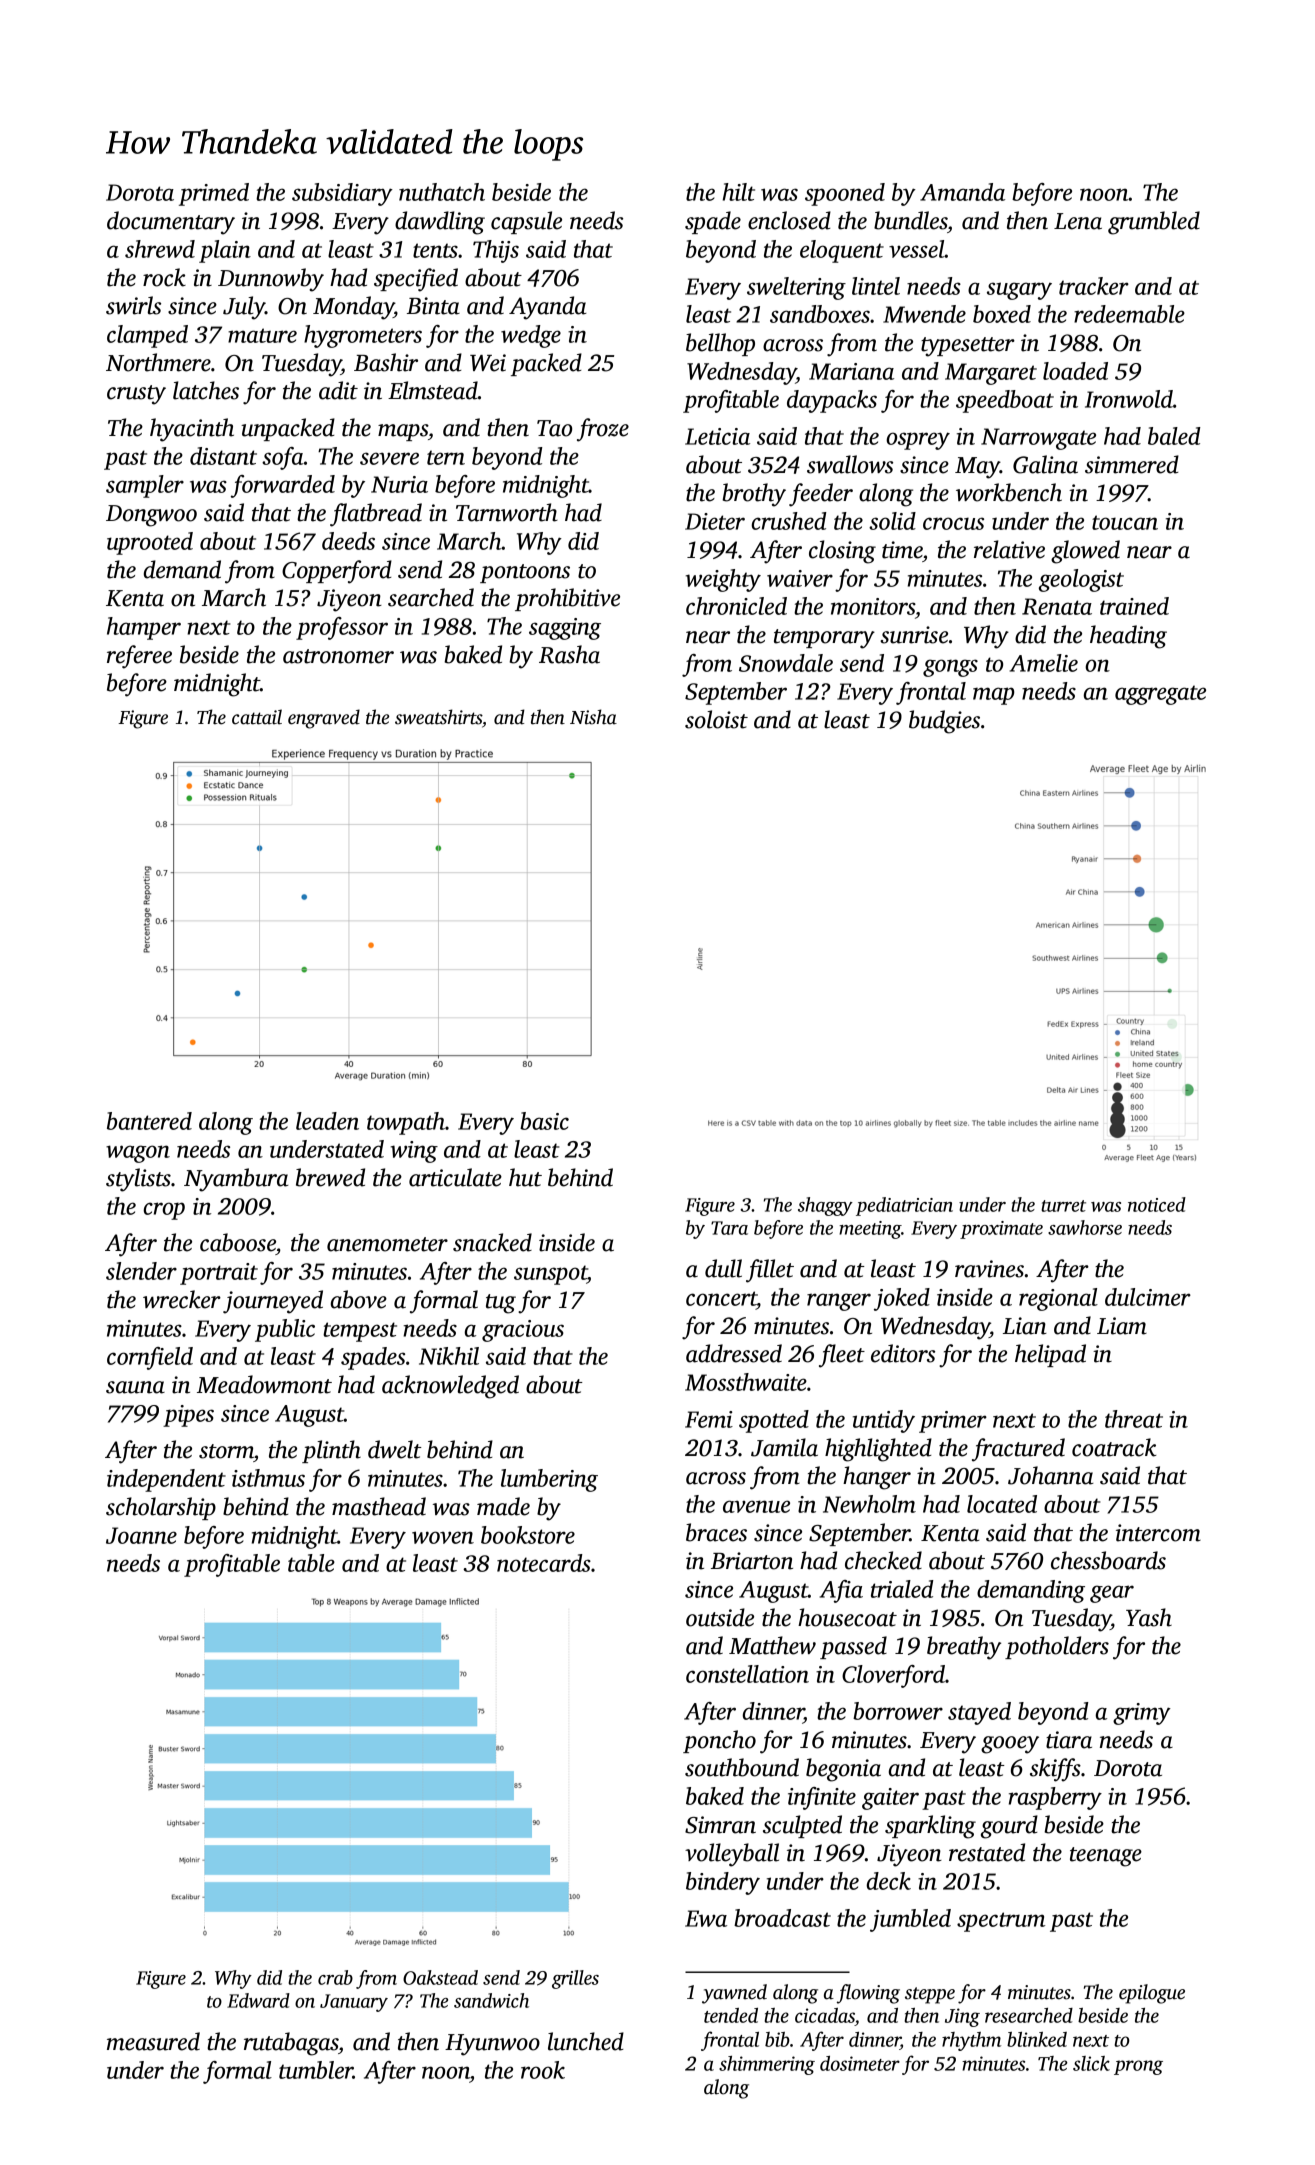 This screenshot has height=2165, width=1315. I want to click on spectrum, so click(1001, 1922).
